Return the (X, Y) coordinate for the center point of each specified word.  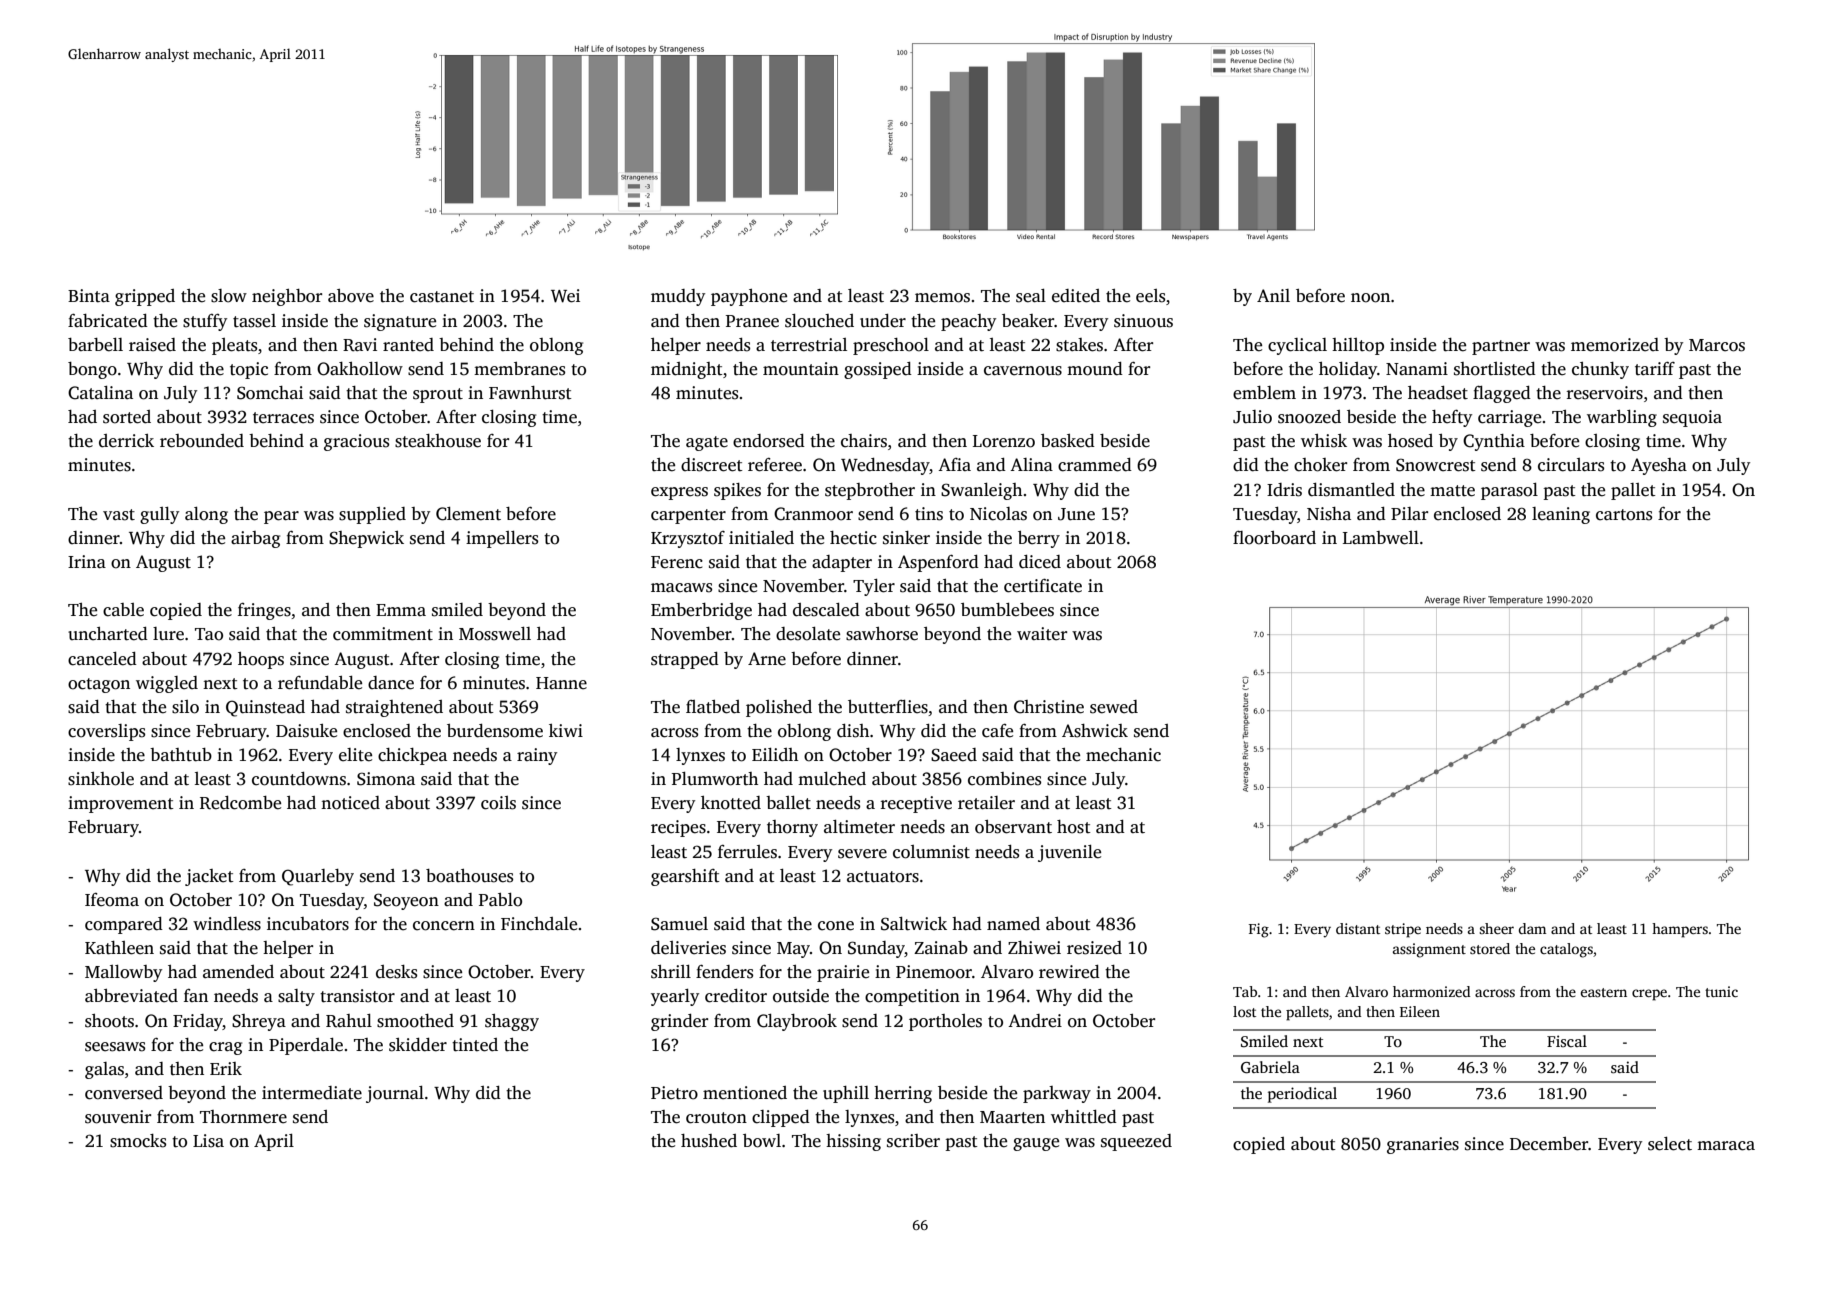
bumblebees (1007, 610)
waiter (1042, 634)
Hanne (561, 683)
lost (1244, 1011)
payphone (749, 297)
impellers (502, 539)
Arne (767, 659)
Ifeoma (112, 900)
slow (229, 296)
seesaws (115, 1047)
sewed (1114, 707)
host (1074, 827)
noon (1370, 298)
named (1013, 924)
